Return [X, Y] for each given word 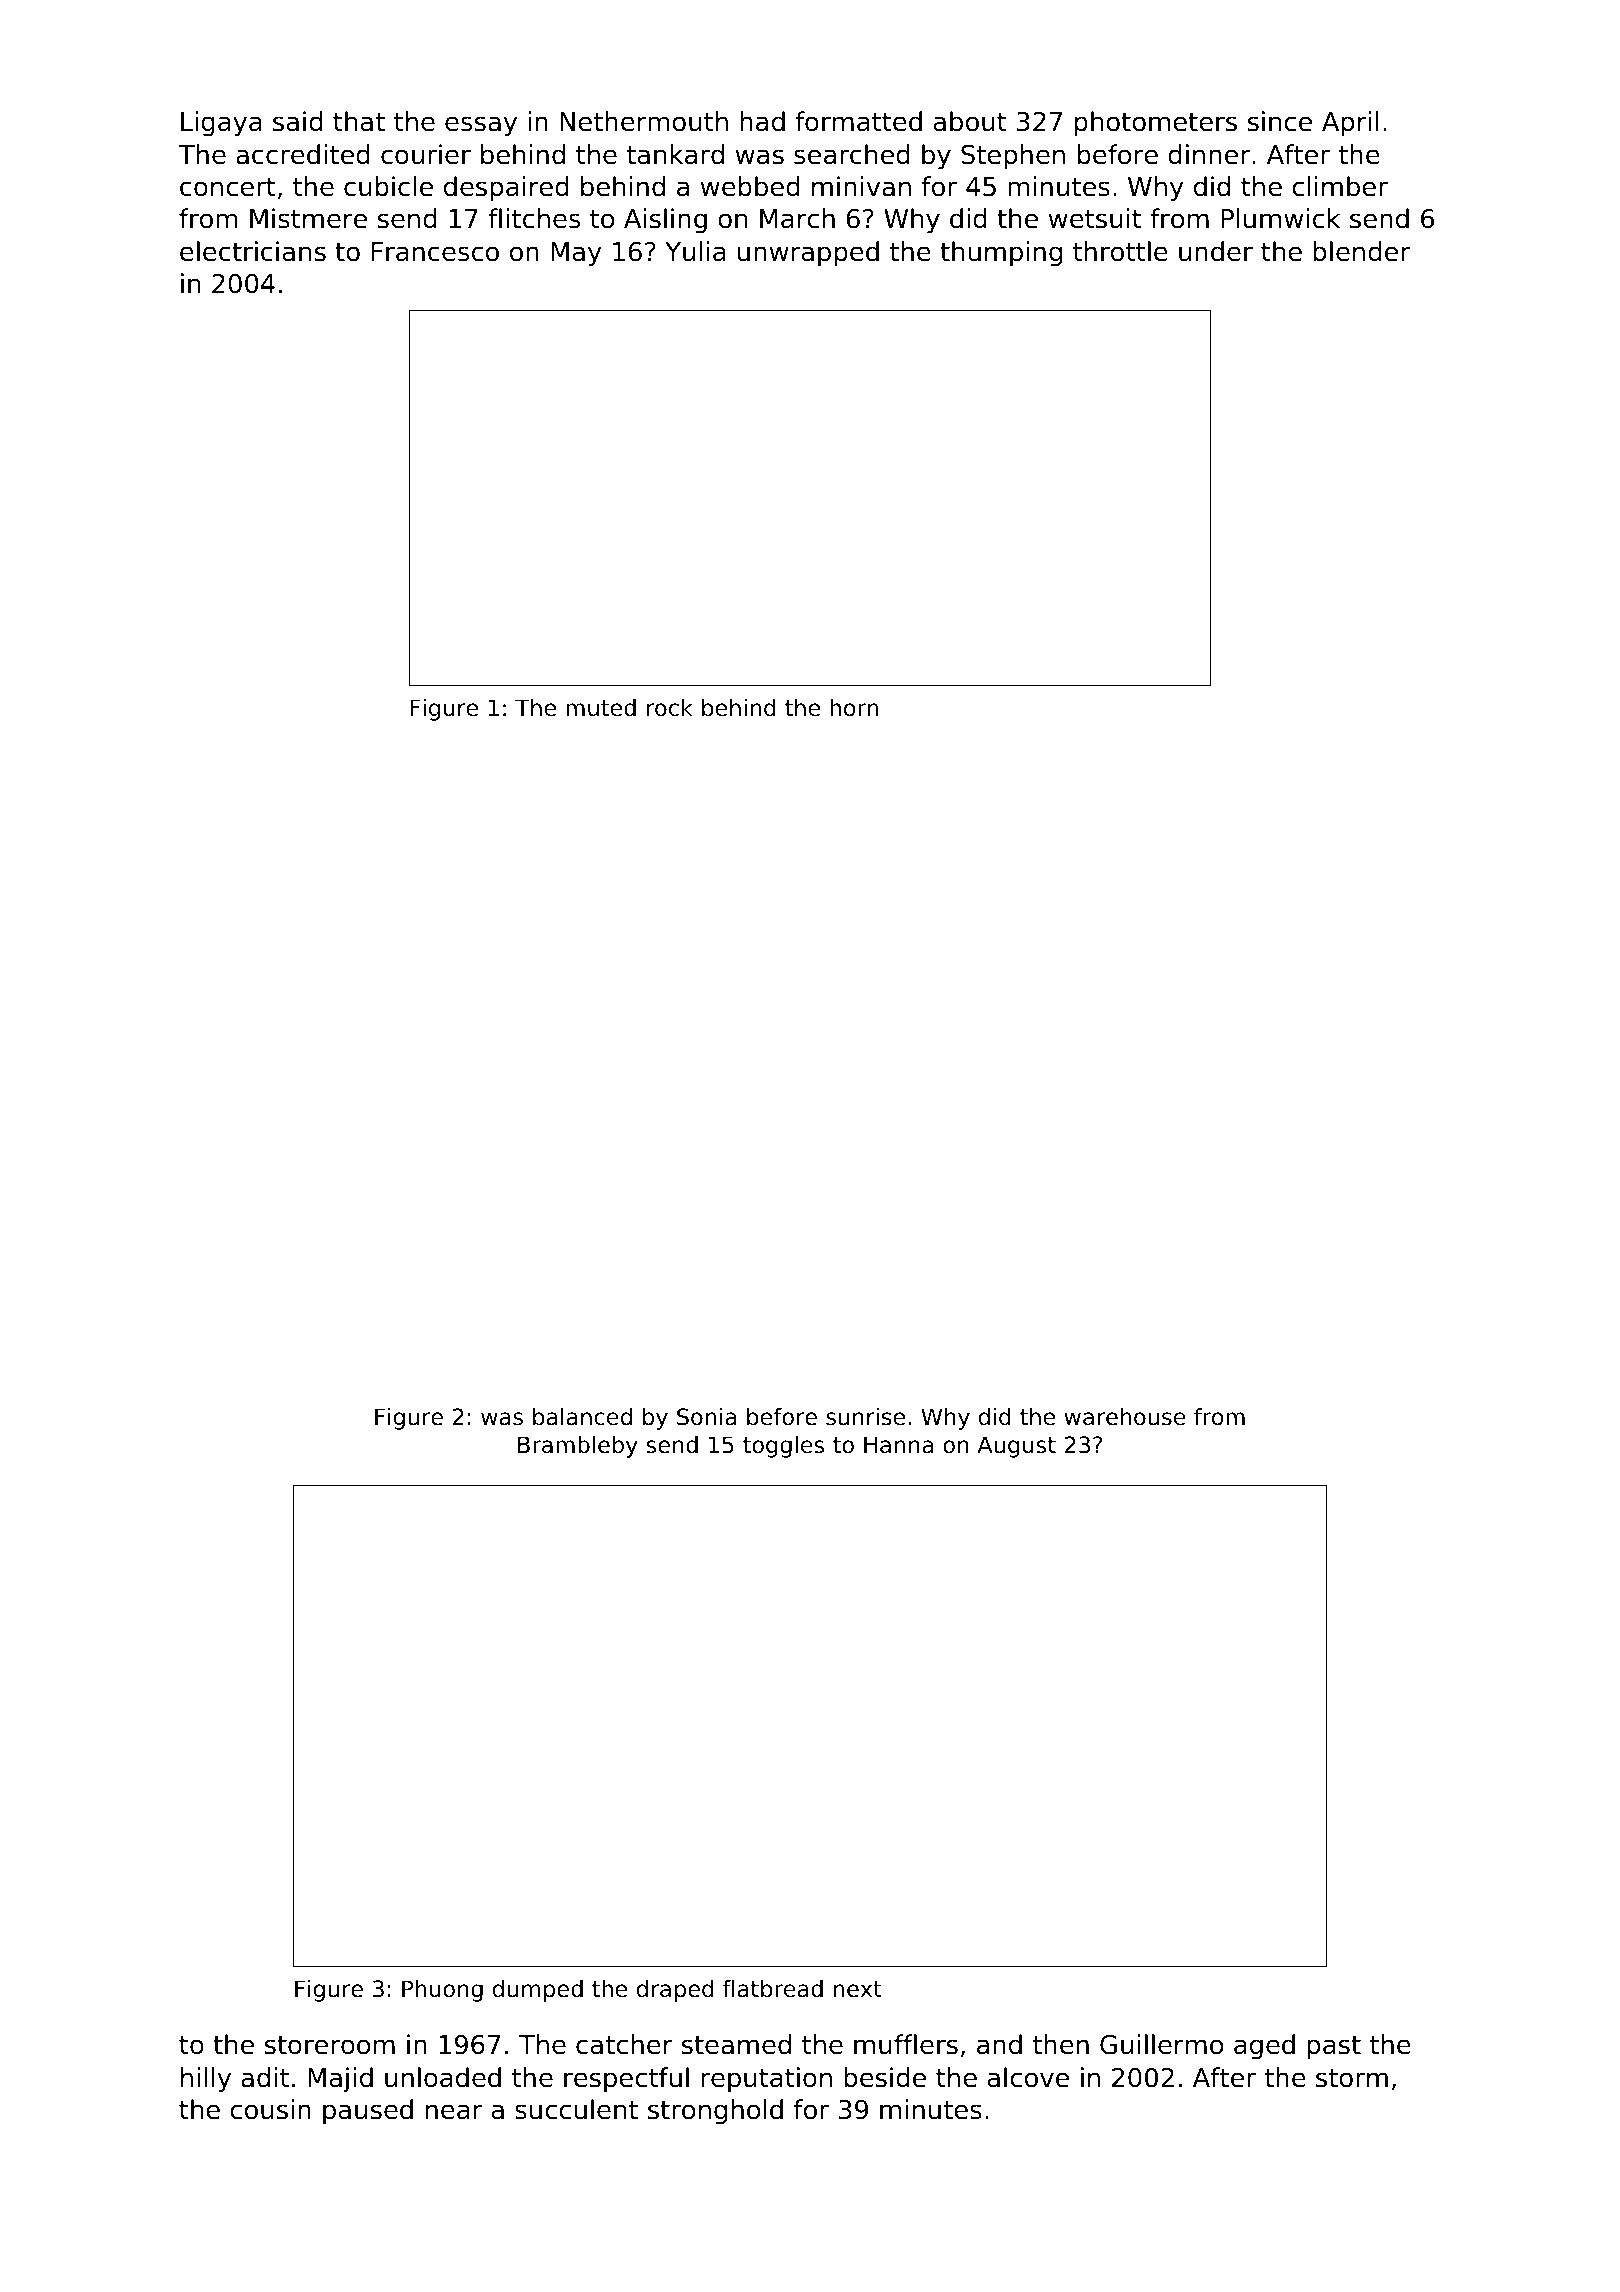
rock [670, 708]
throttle [1120, 251]
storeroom [330, 2045]
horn [854, 708]
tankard [675, 154]
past [1334, 2048]
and [999, 2044]
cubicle [388, 186]
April [1350, 124]
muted [601, 708]
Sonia [706, 1417]
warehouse [1125, 1417]
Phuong [442, 1991]
